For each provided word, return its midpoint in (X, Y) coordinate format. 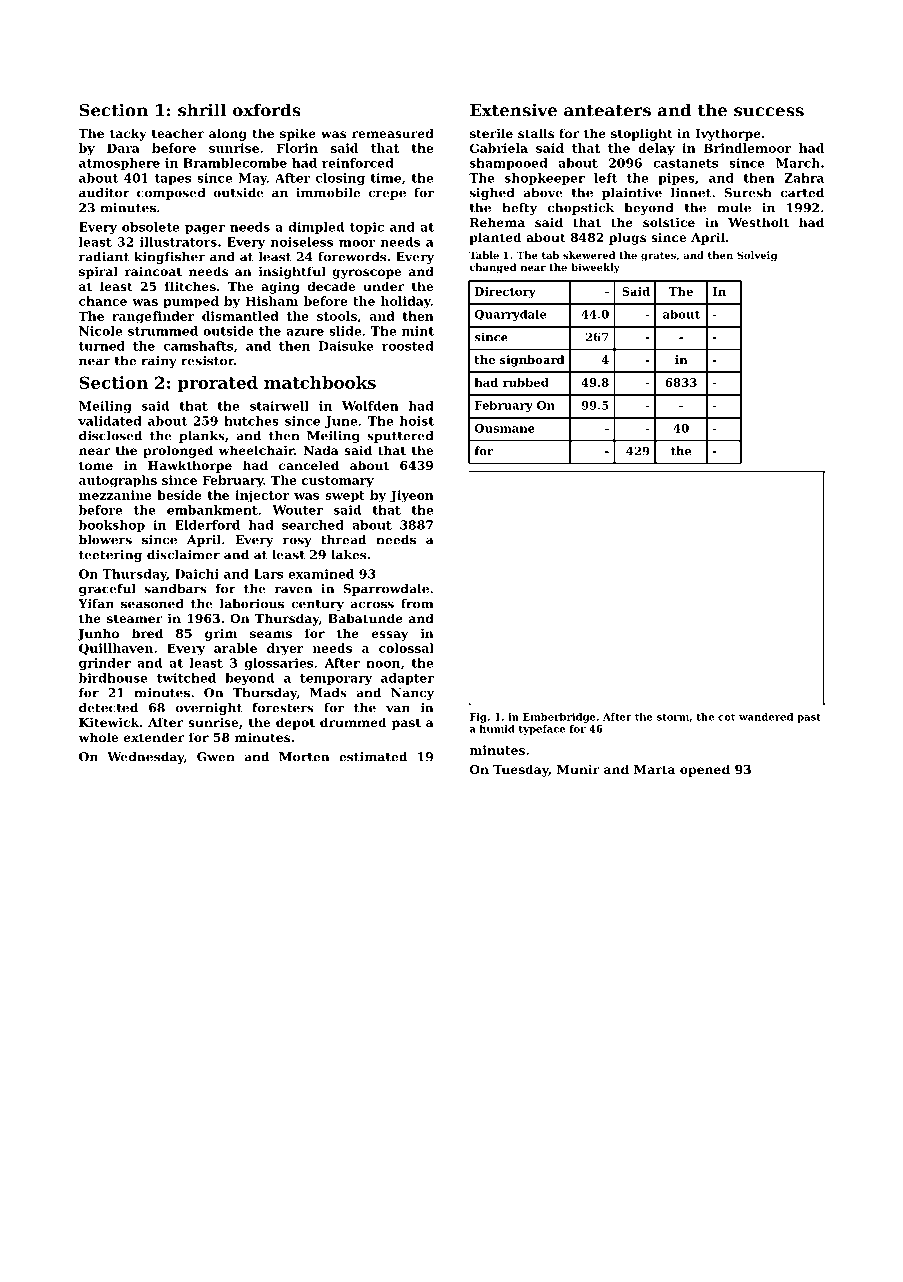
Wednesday (145, 758)
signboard (532, 361)
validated (110, 421)
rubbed (526, 382)
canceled (309, 465)
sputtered (400, 437)
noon (383, 664)
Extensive (513, 110)
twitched (186, 678)
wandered (766, 717)
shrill (202, 110)
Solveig (757, 256)
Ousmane (505, 428)
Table (484, 255)
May (253, 179)
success (769, 112)
